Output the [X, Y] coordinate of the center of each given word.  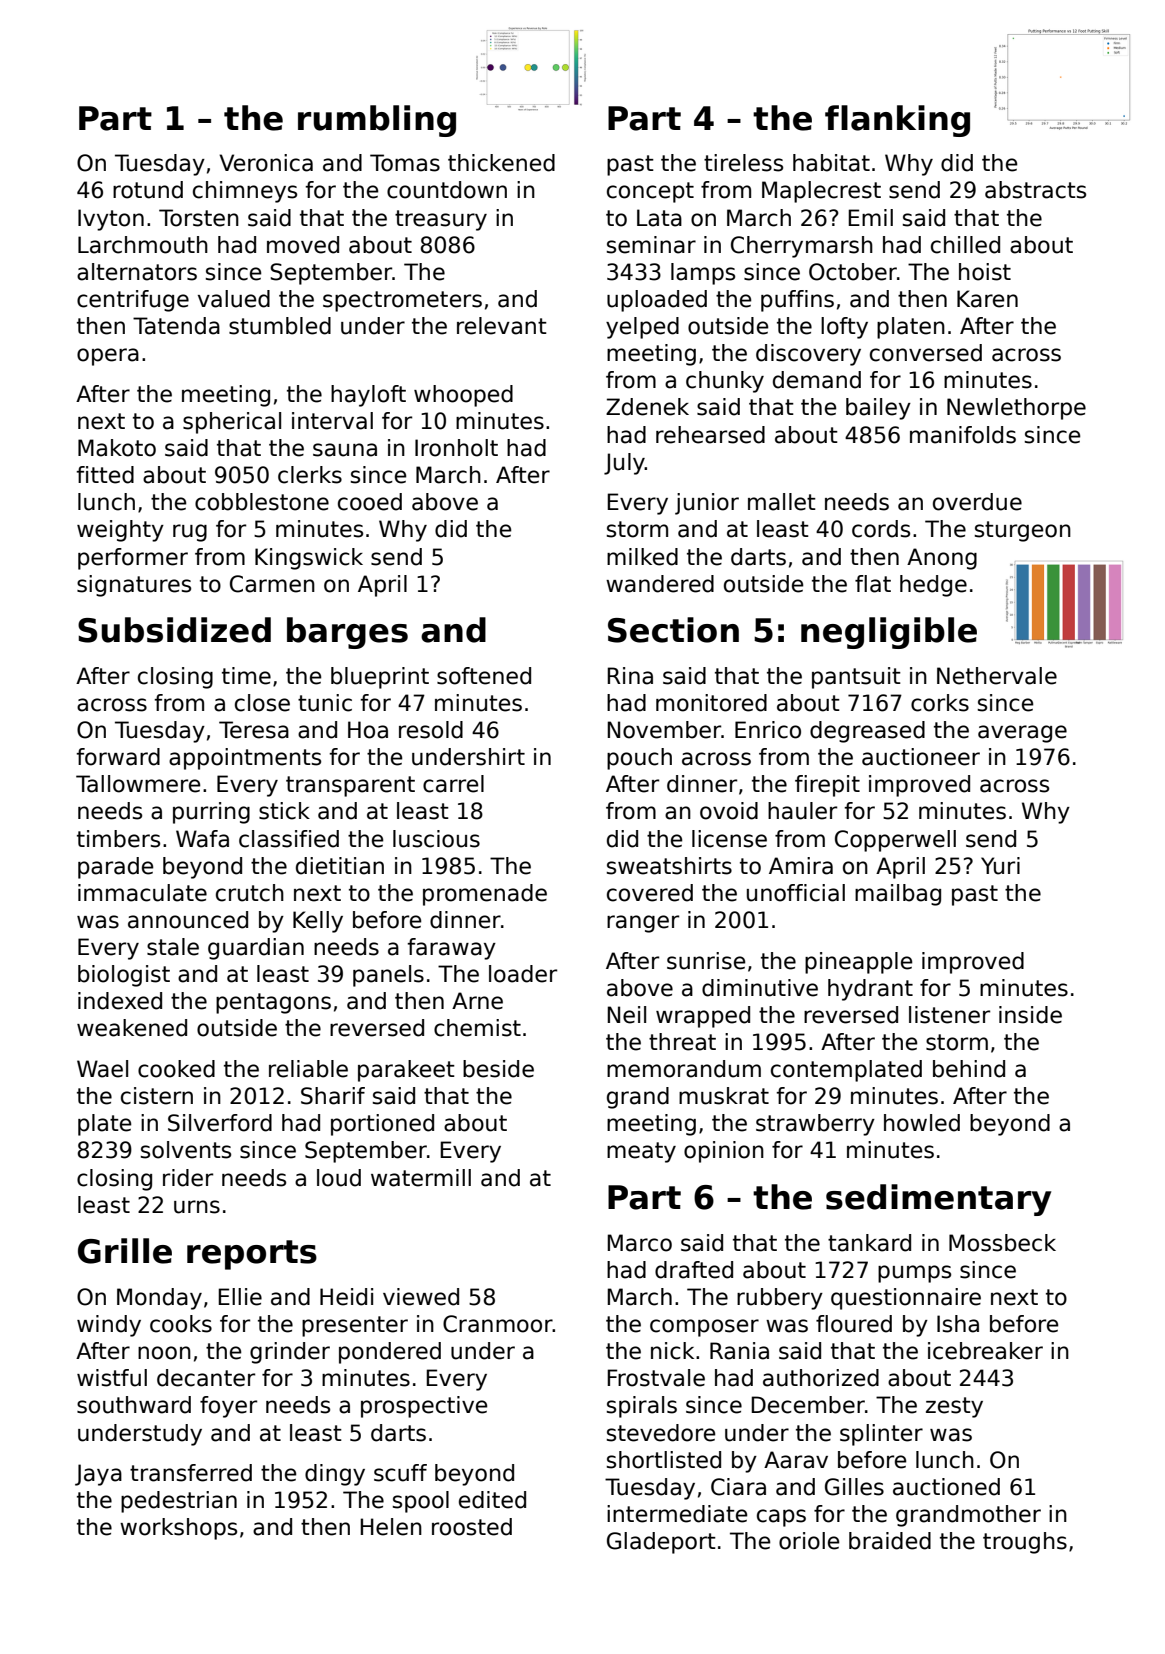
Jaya [98, 1475]
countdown [447, 190]
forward [118, 757]
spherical [232, 423]
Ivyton [111, 220]
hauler [802, 811]
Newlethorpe [1016, 409]
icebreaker [985, 1351]
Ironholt [456, 448]
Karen [987, 299]
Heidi [346, 1297]
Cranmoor [498, 1324]
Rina [630, 676]
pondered [390, 1353]
